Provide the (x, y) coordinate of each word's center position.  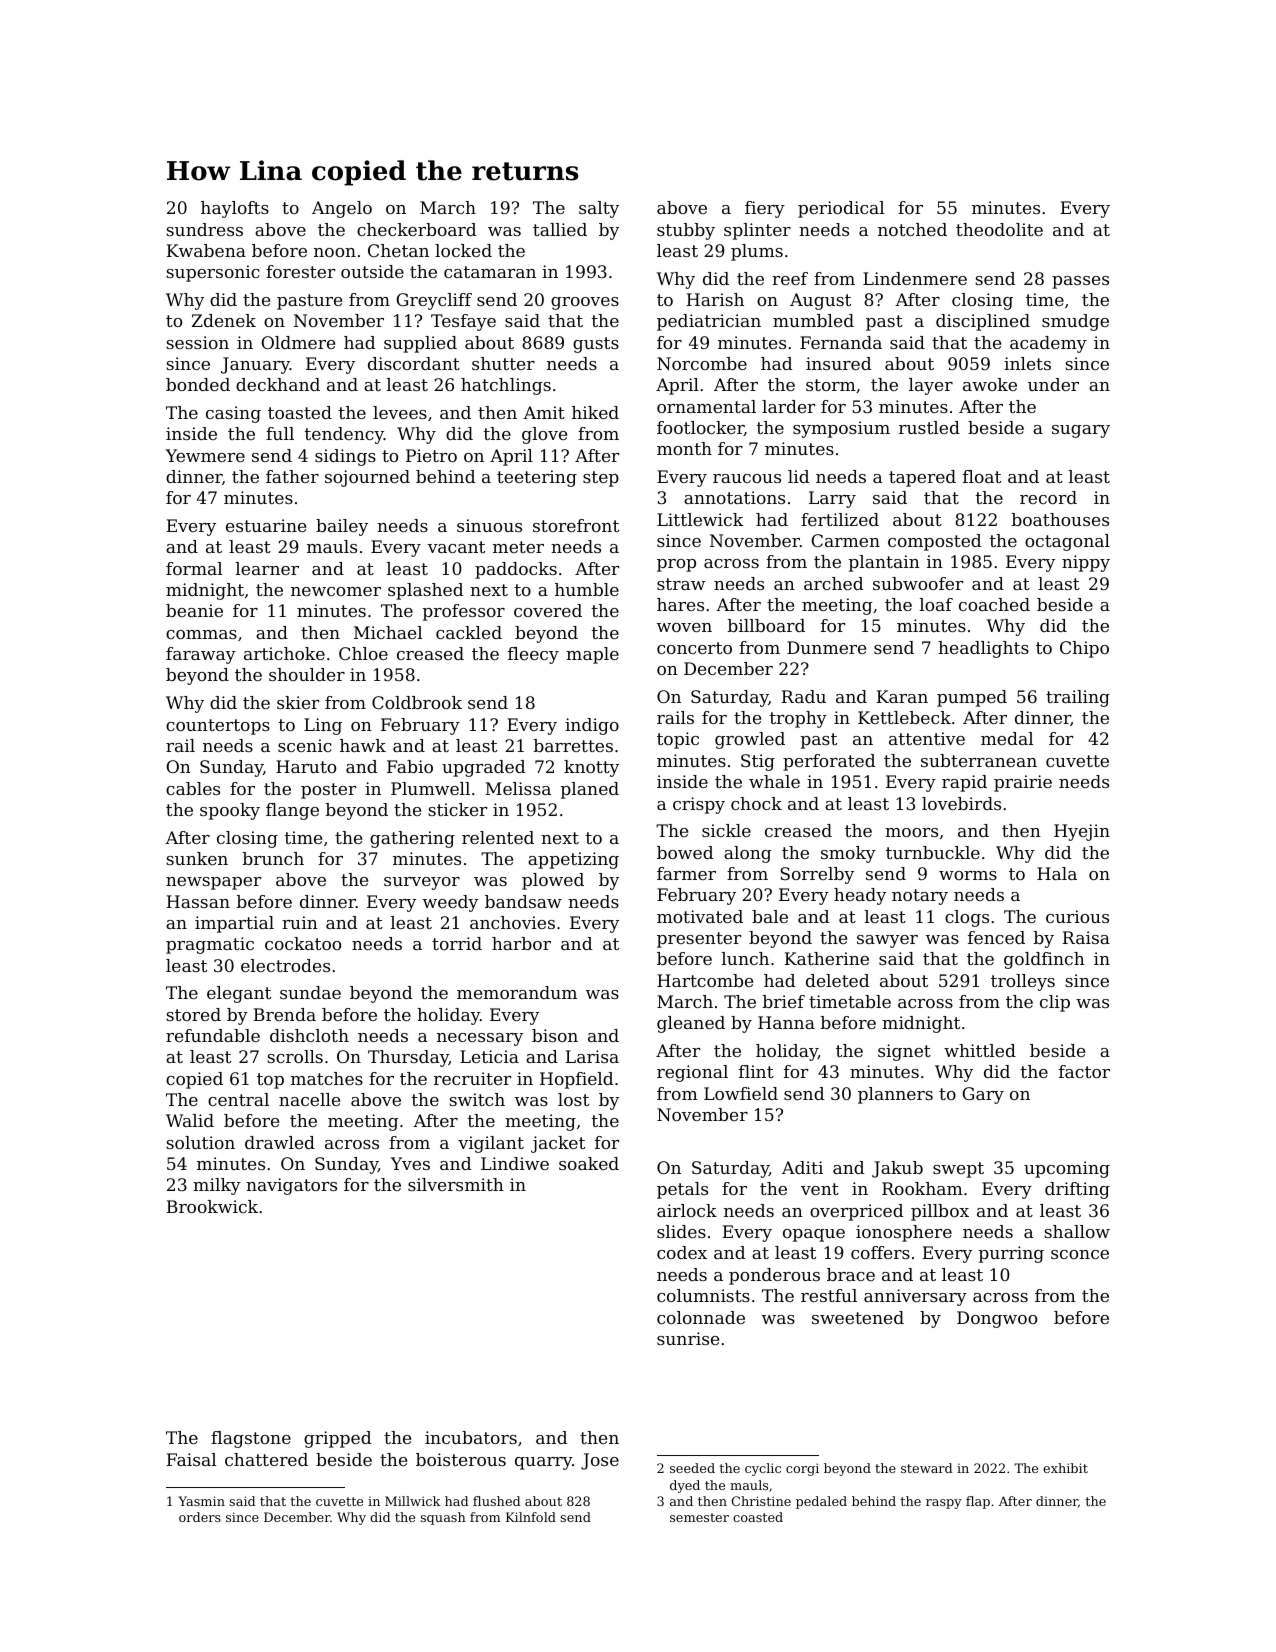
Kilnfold (531, 1517)
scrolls (295, 1056)
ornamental (706, 406)
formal (194, 568)
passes (1080, 282)
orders (200, 1517)
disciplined (983, 322)
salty (599, 209)
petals (682, 1190)
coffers (880, 1252)
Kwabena (206, 250)
